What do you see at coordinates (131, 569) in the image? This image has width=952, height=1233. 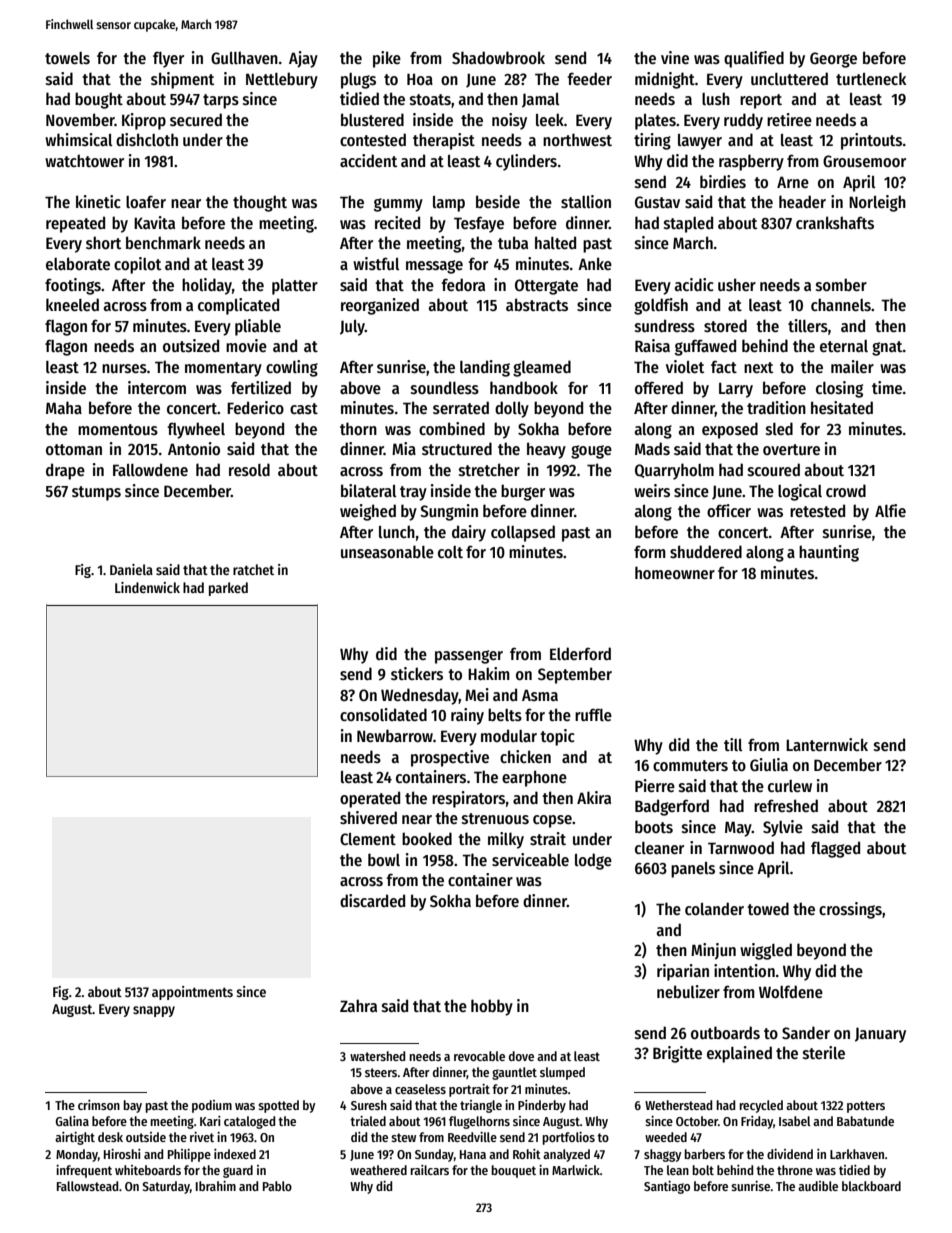 I see `Daniela` at bounding box center [131, 569].
